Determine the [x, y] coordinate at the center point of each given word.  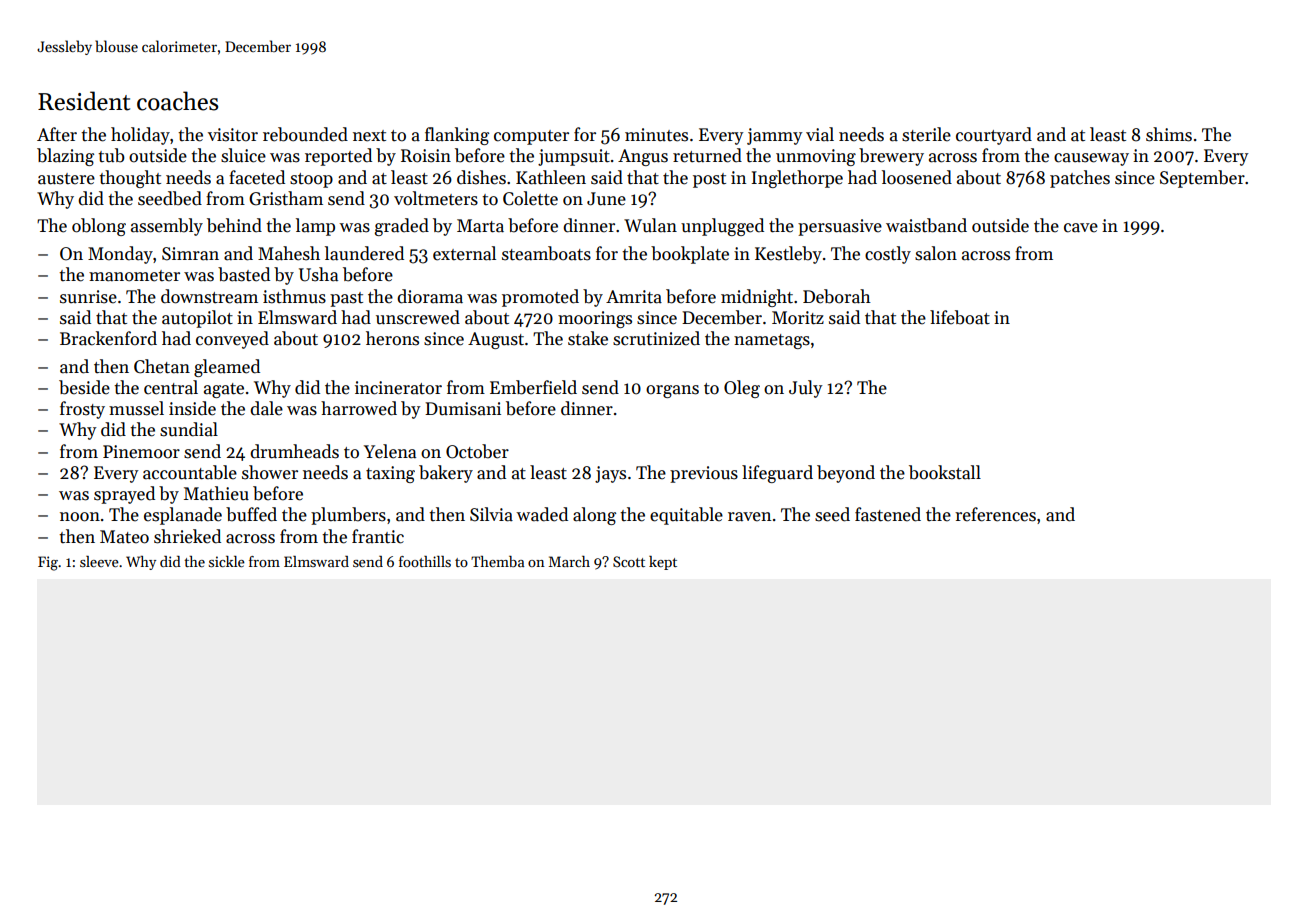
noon [80, 517]
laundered [364, 253]
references [995, 514]
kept [663, 563]
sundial [189, 429]
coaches [177, 101]
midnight [757, 298]
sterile [926, 134]
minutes [656, 135]
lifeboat [960, 317]
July [806, 389]
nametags [772, 341]
